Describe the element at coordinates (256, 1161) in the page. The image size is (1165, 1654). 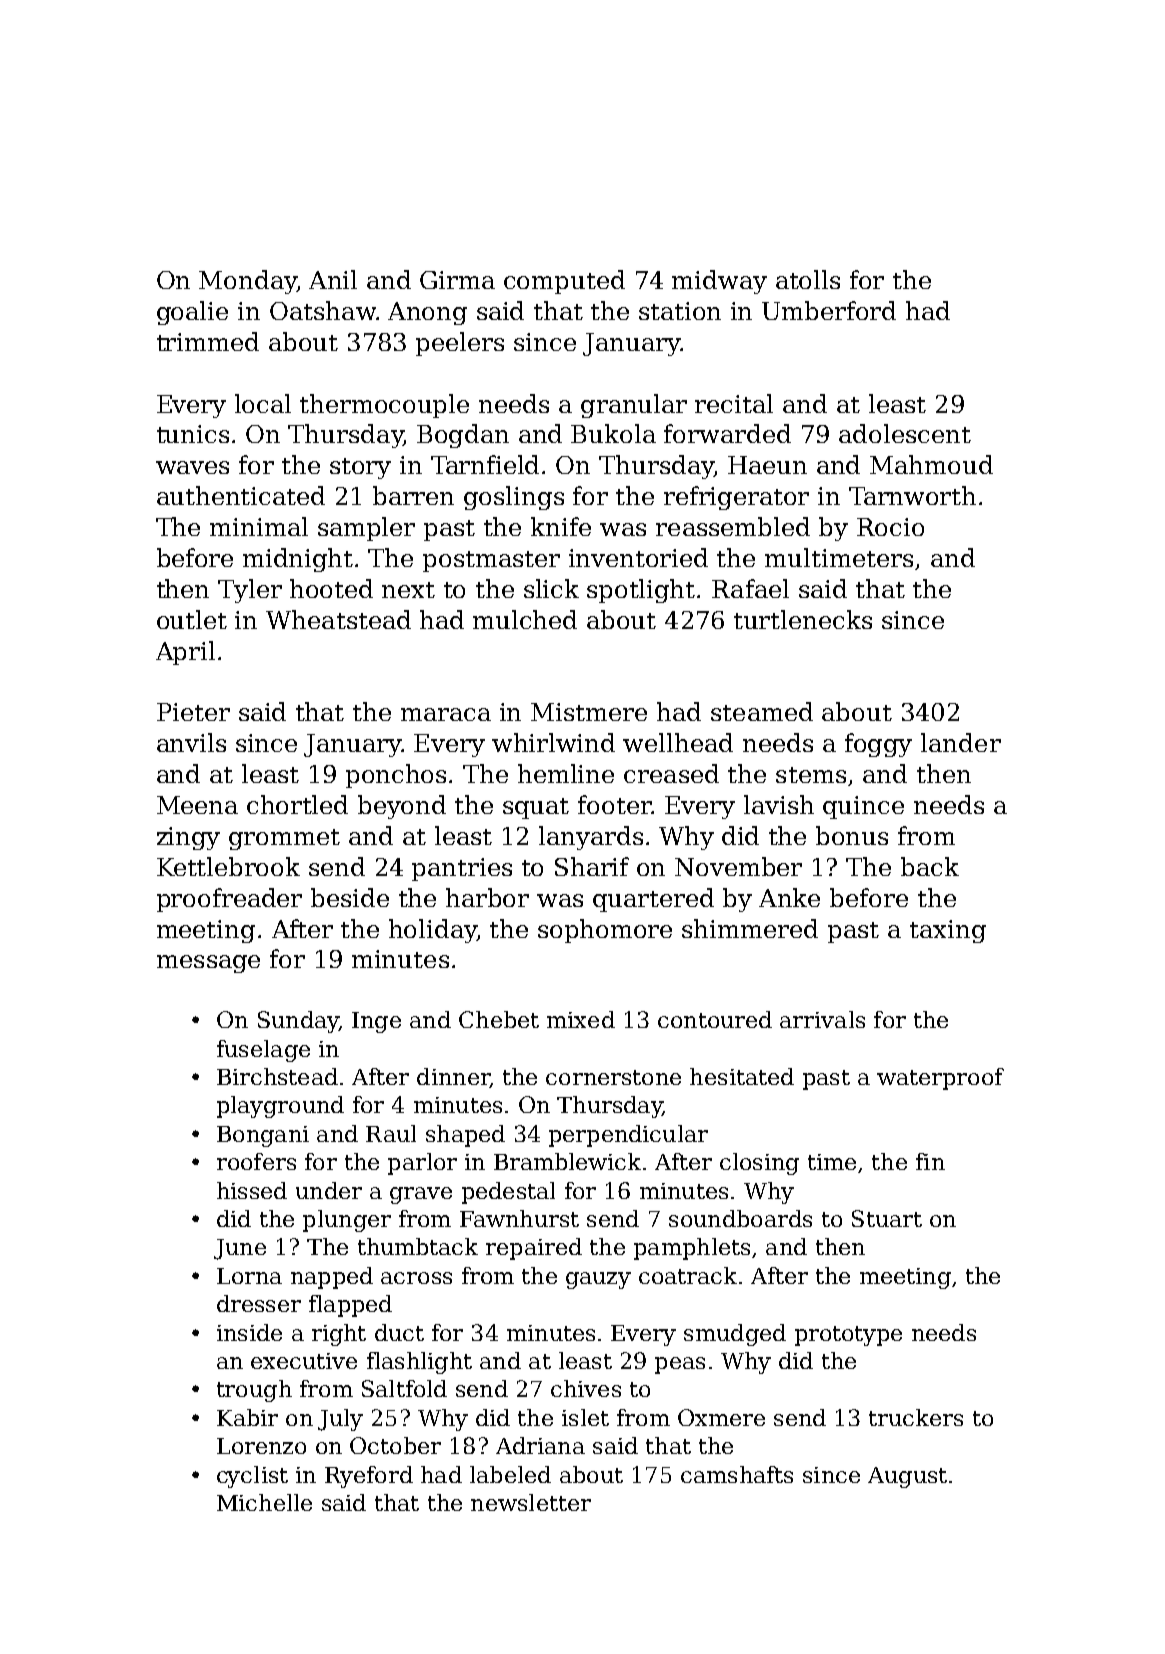
I see `roofers` at that location.
